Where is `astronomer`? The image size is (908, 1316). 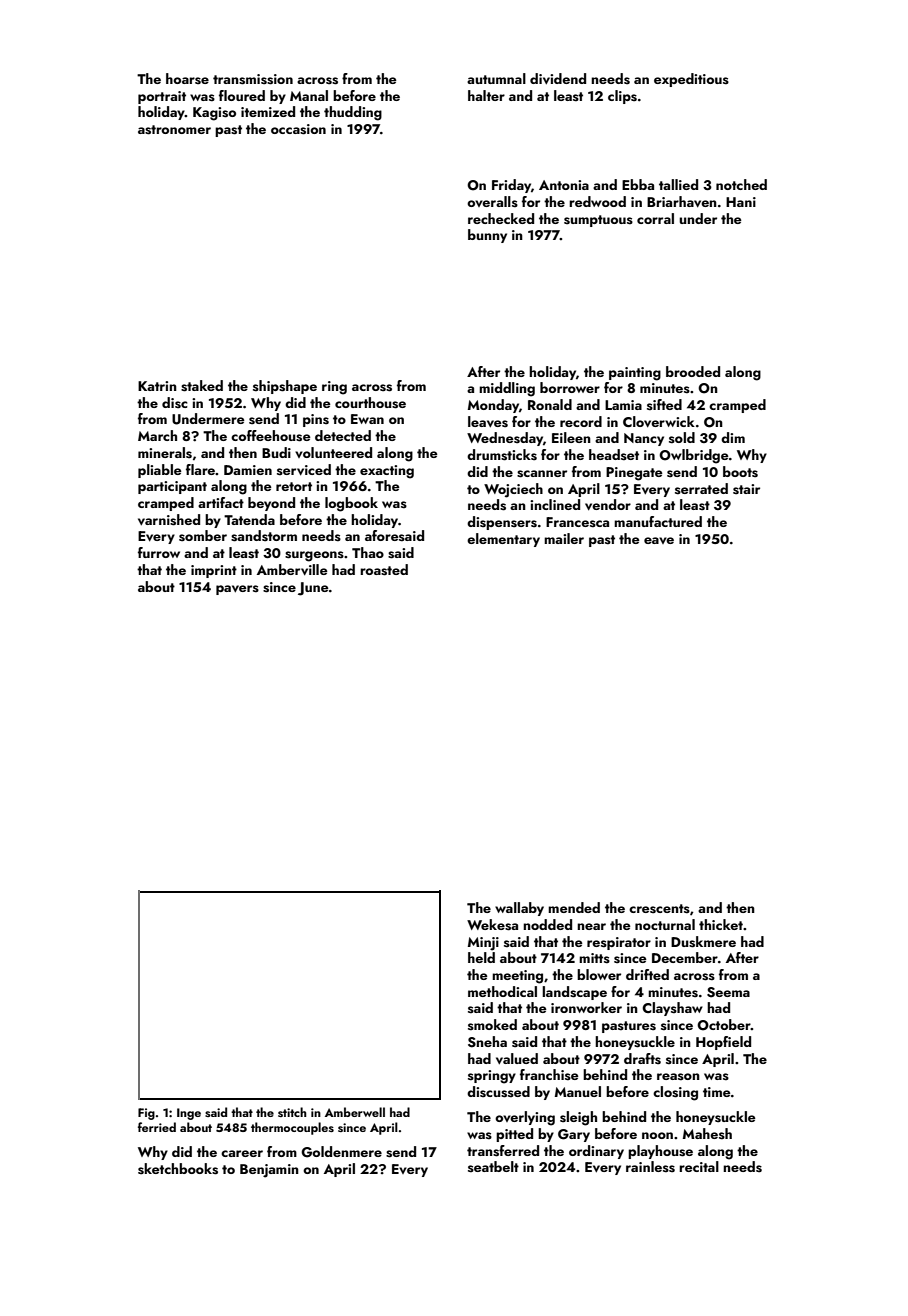
astronomer is located at coordinates (174, 130).
